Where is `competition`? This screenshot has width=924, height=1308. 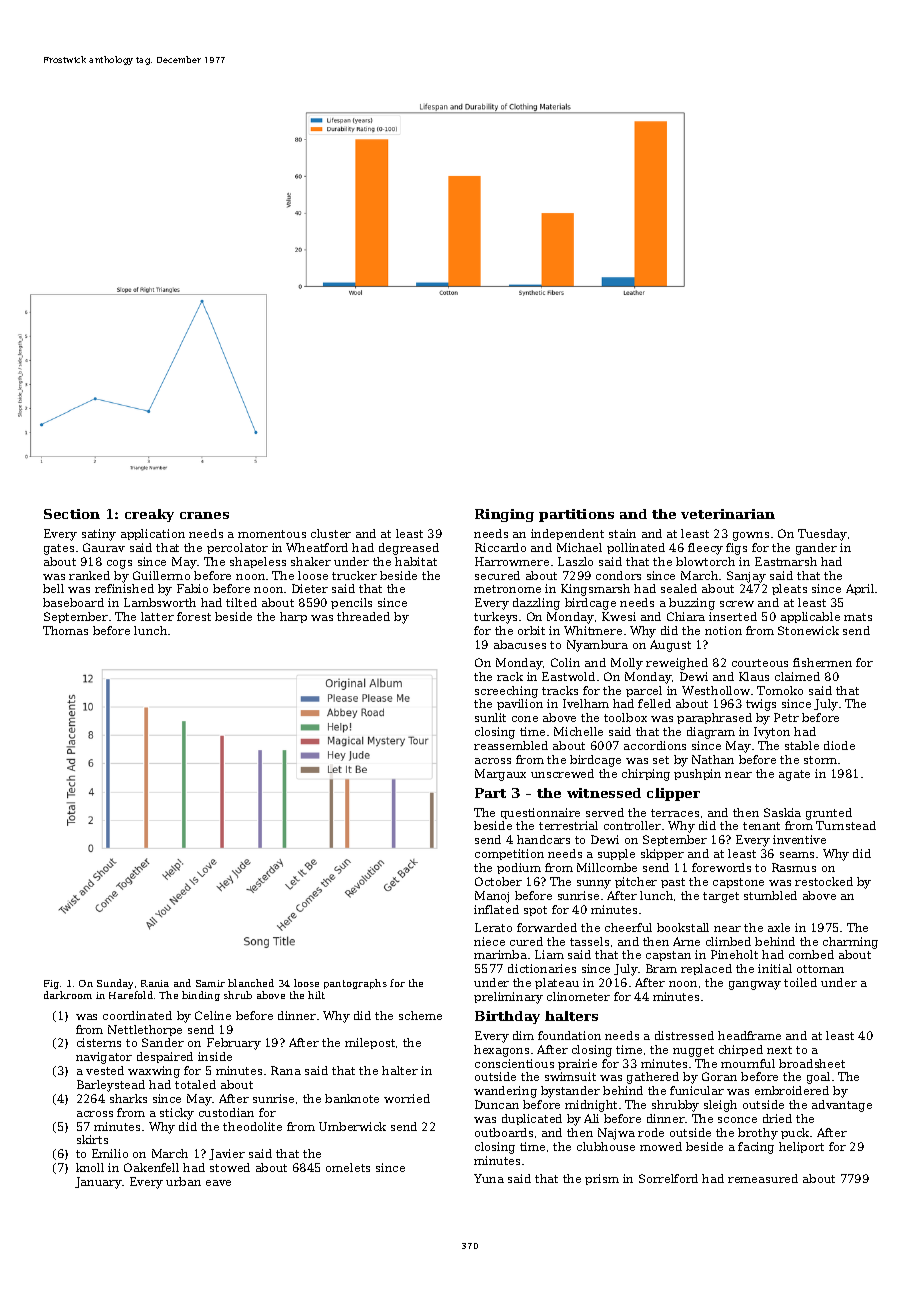 competition is located at coordinates (509, 854).
